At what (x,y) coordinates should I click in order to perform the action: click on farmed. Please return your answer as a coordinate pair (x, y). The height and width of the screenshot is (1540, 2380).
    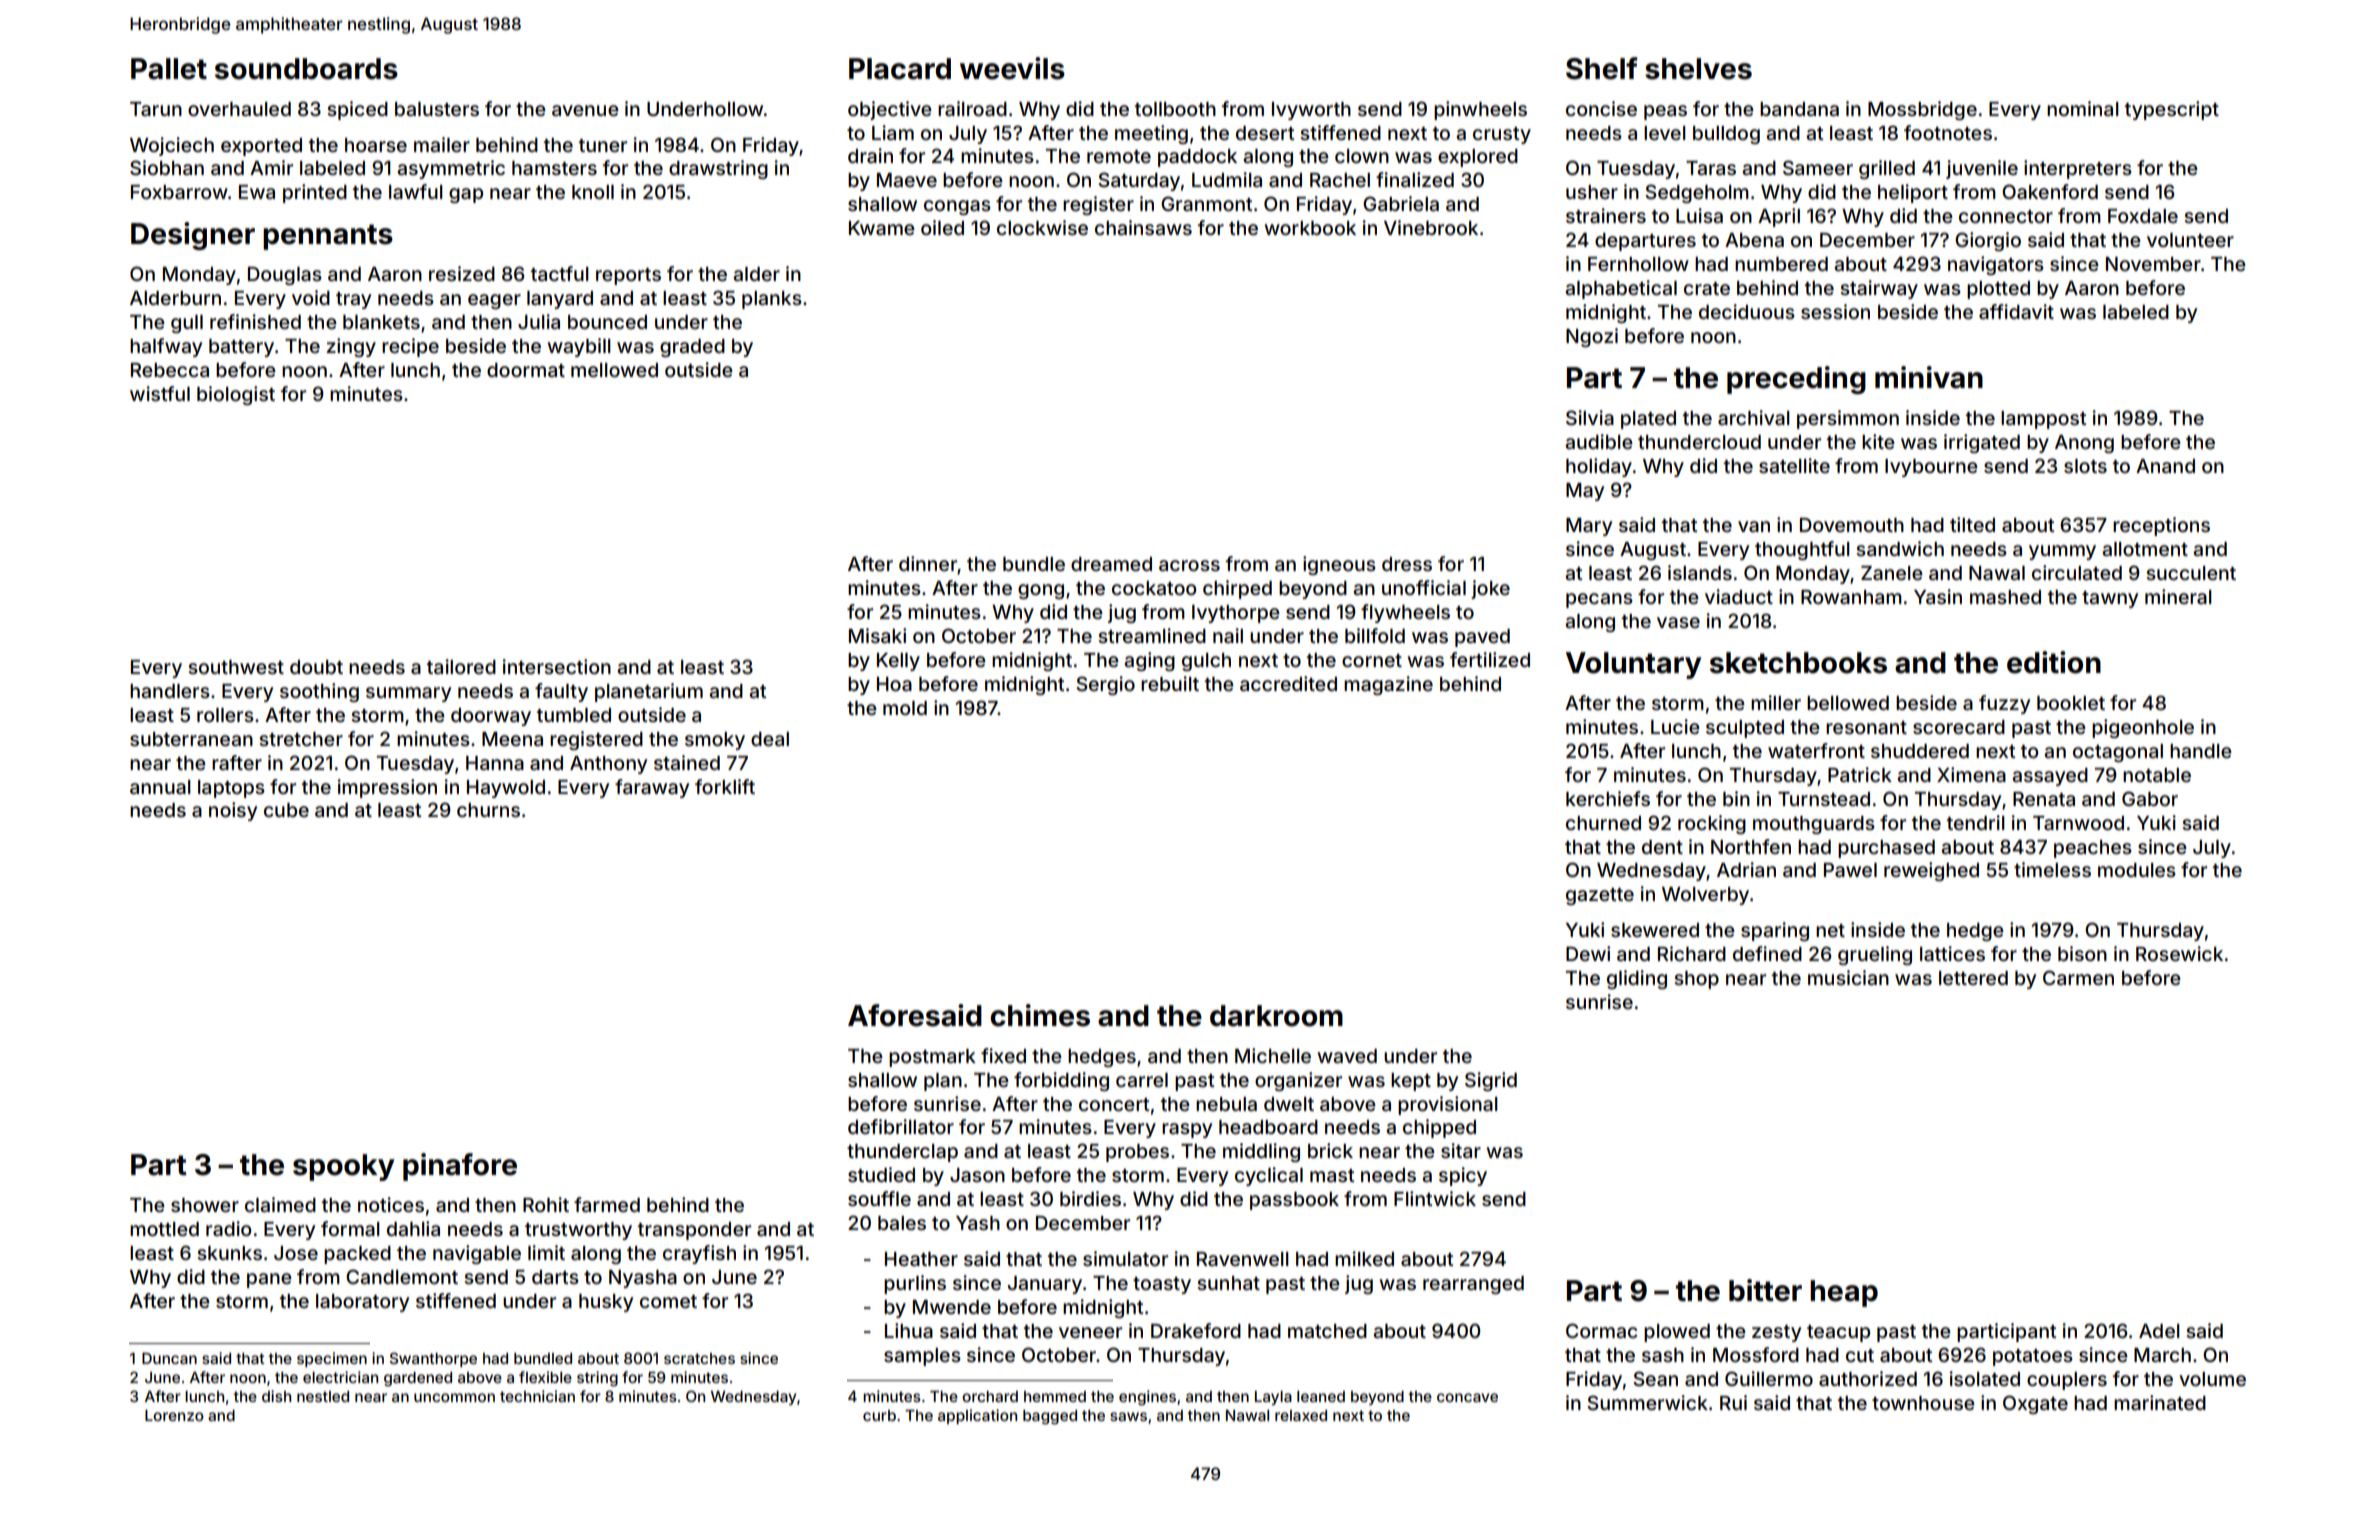
    Looking at the image, I should click on (607, 1204).
